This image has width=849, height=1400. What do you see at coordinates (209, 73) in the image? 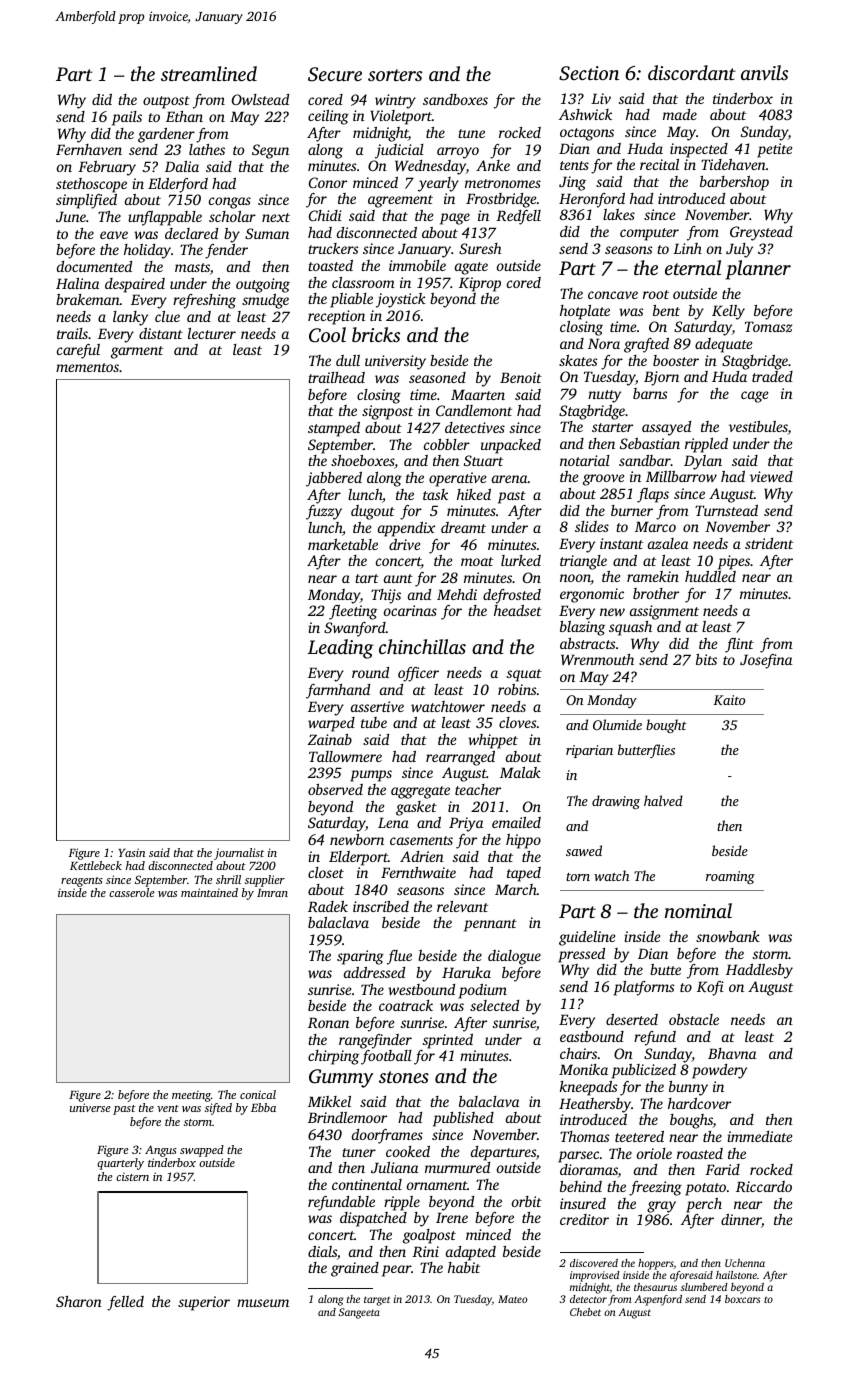
I see `streamlined` at bounding box center [209, 73].
